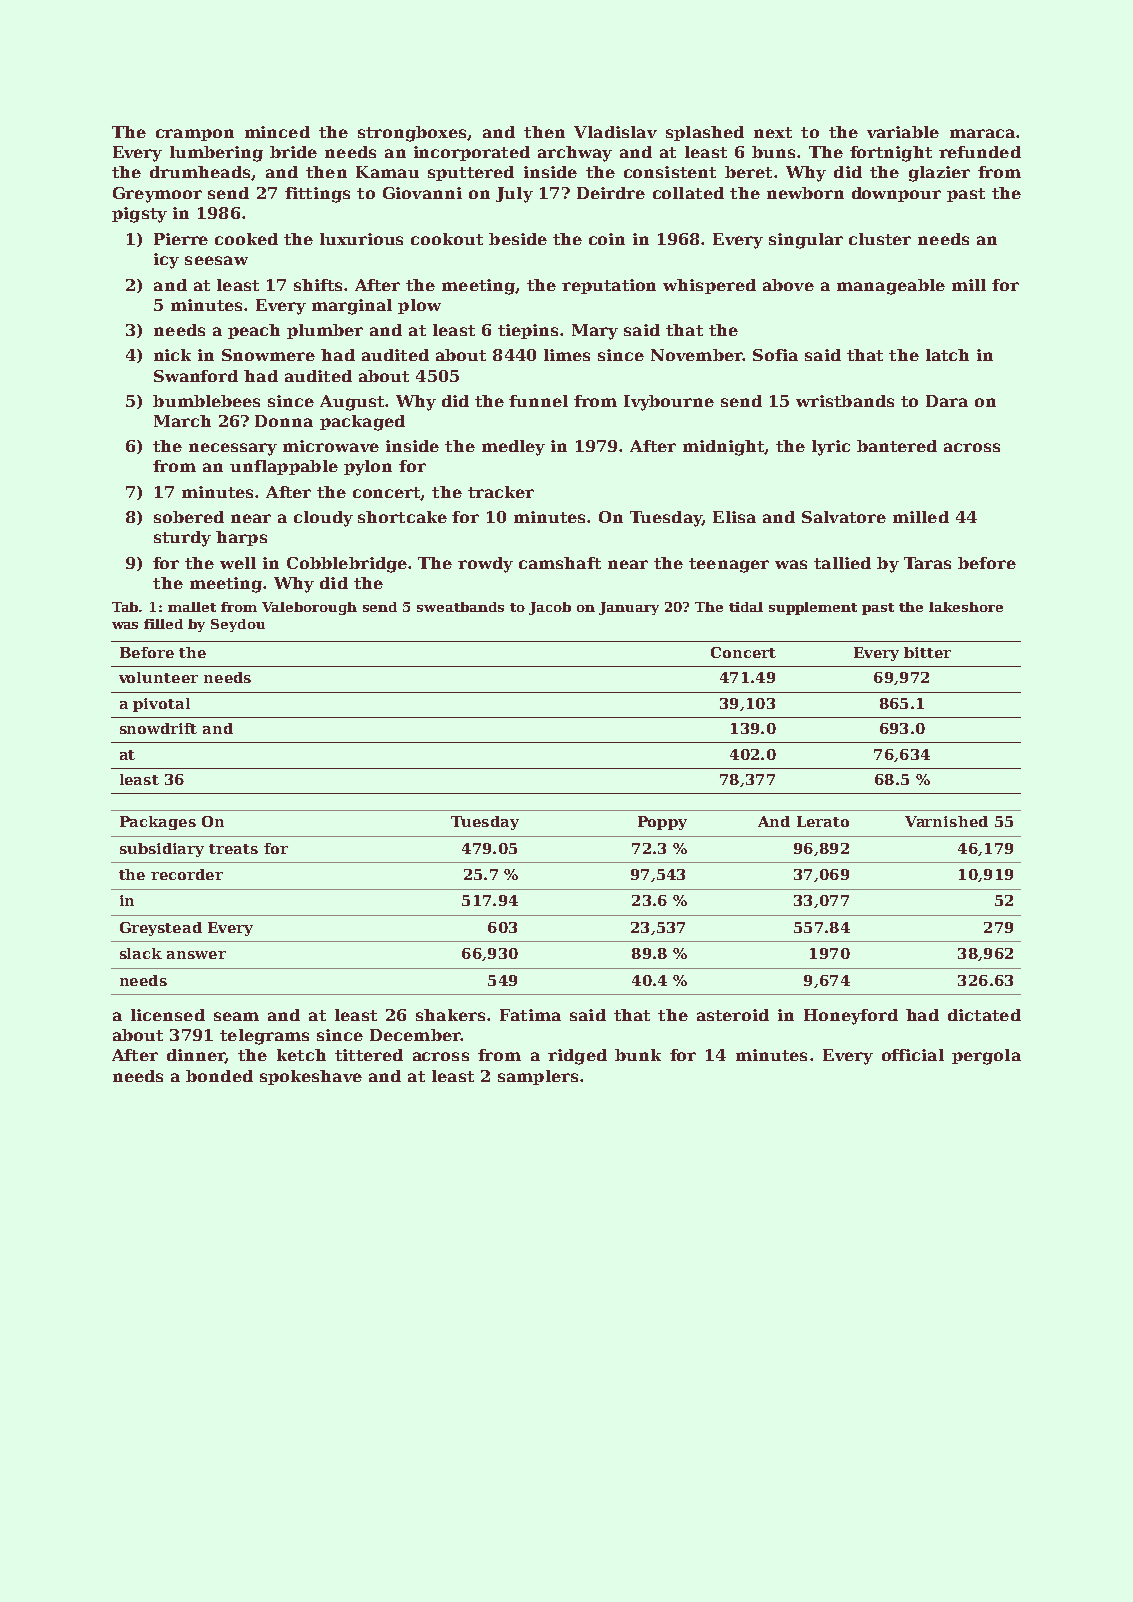  What do you see at coordinates (813, 608) in the screenshot?
I see `supplement` at bounding box center [813, 608].
